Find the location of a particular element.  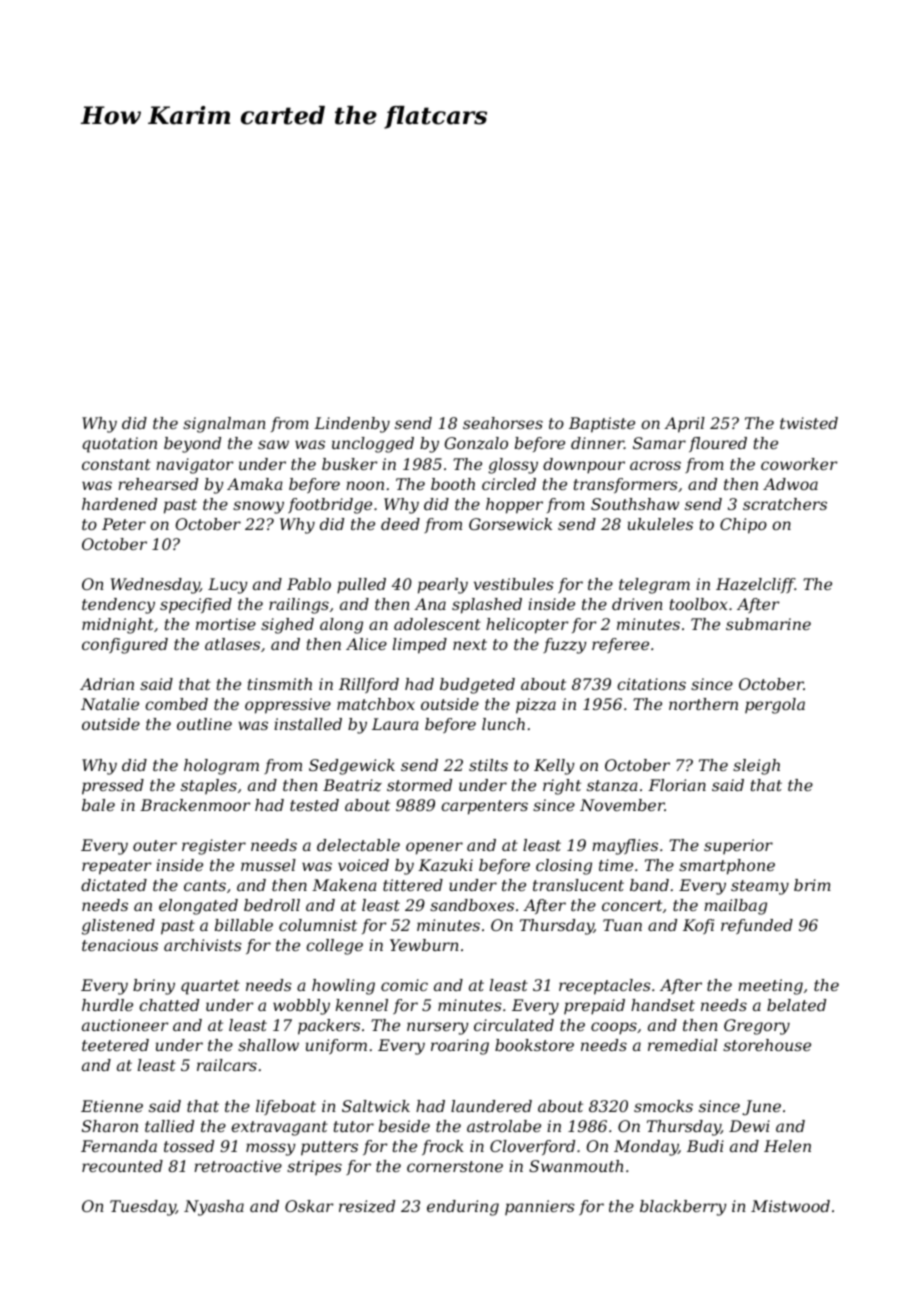

Beatriz is located at coordinates (352, 785).
